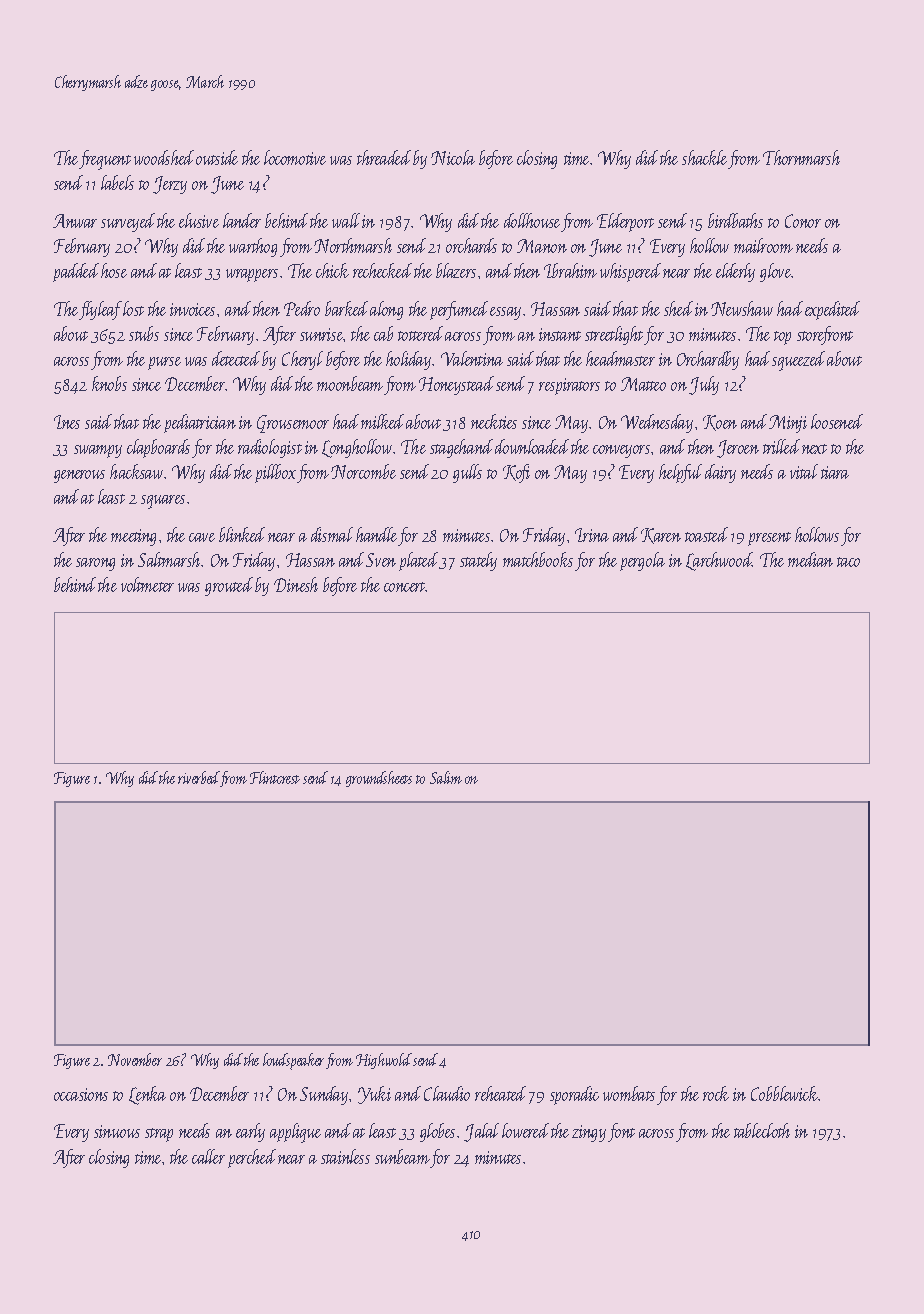 Image resolution: width=924 pixels, height=1314 pixels. I want to click on lander, so click(242, 220).
